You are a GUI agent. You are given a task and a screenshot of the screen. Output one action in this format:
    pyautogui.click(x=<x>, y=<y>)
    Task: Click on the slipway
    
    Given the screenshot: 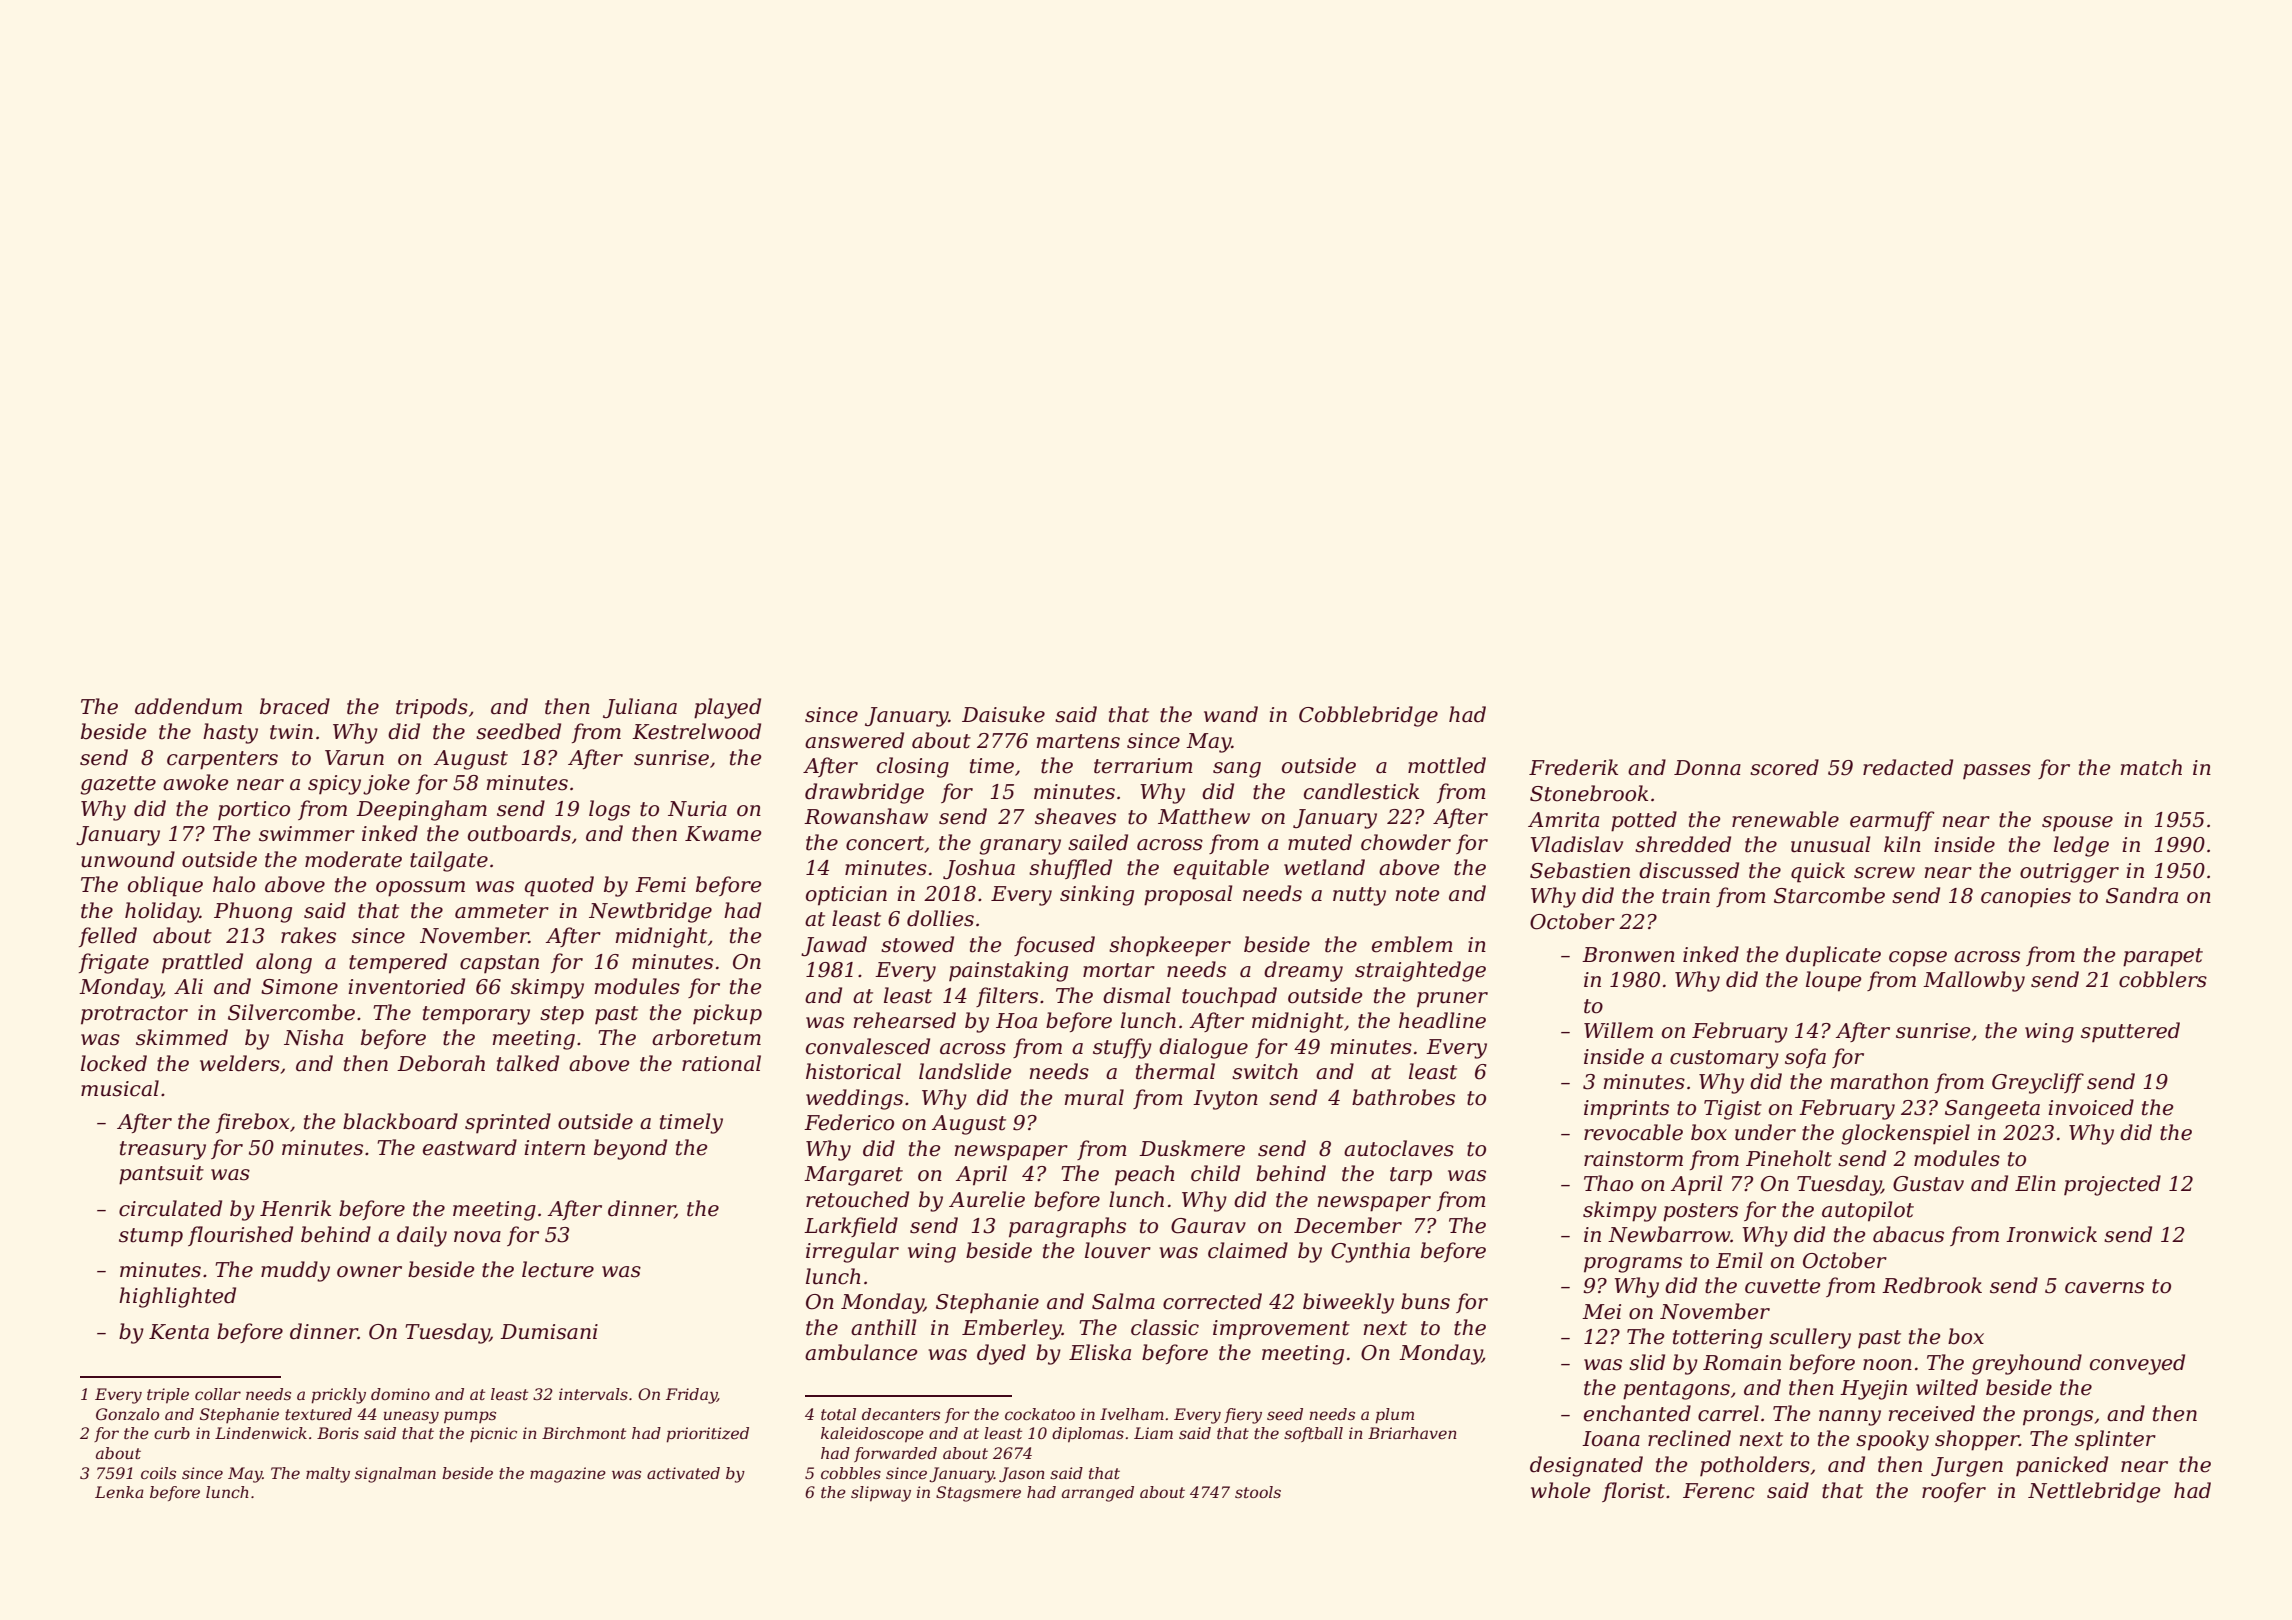 What is the action you would take?
    pyautogui.click(x=881, y=1494)
